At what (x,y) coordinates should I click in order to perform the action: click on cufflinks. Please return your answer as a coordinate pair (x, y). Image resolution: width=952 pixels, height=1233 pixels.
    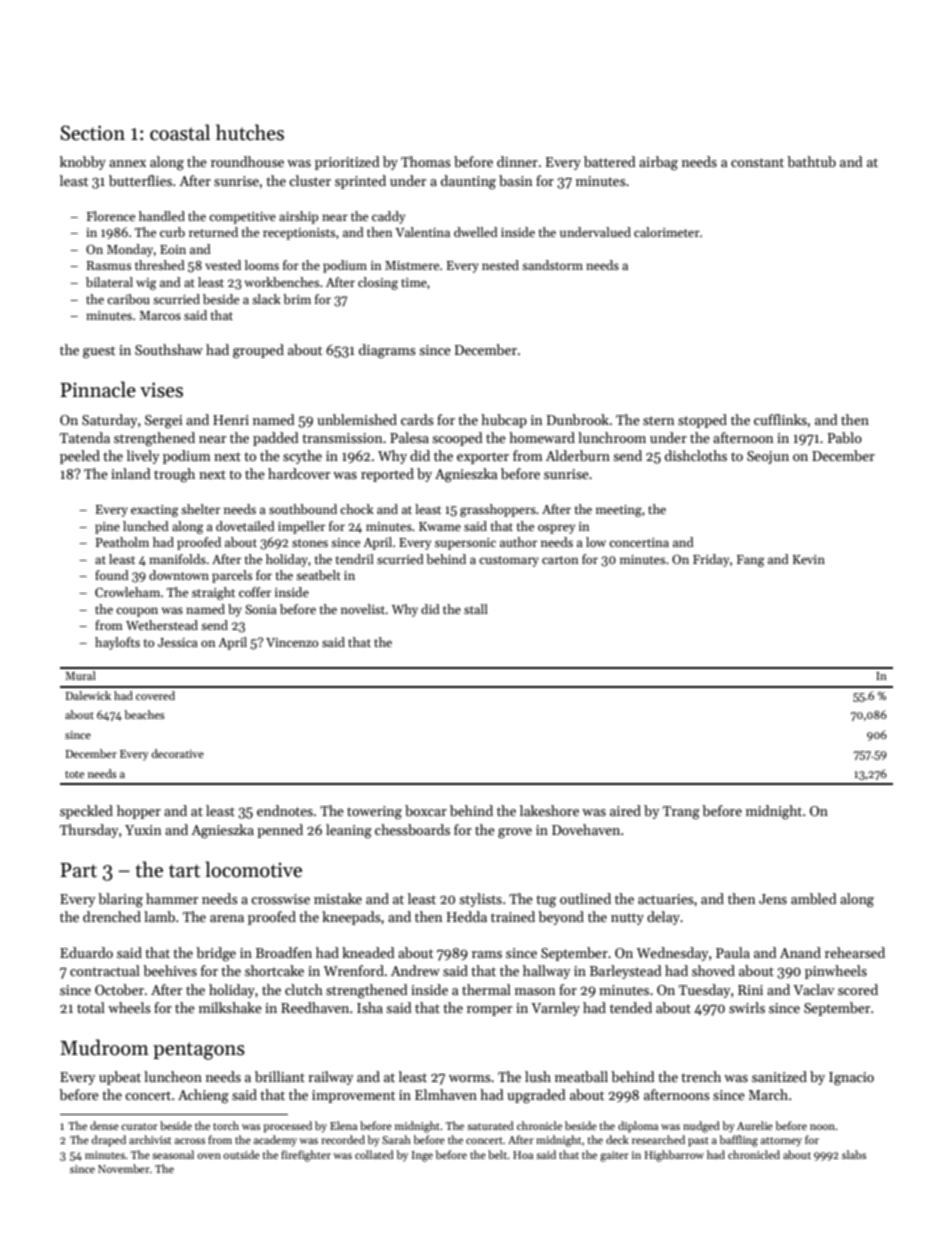
    Looking at the image, I should click on (780, 419).
